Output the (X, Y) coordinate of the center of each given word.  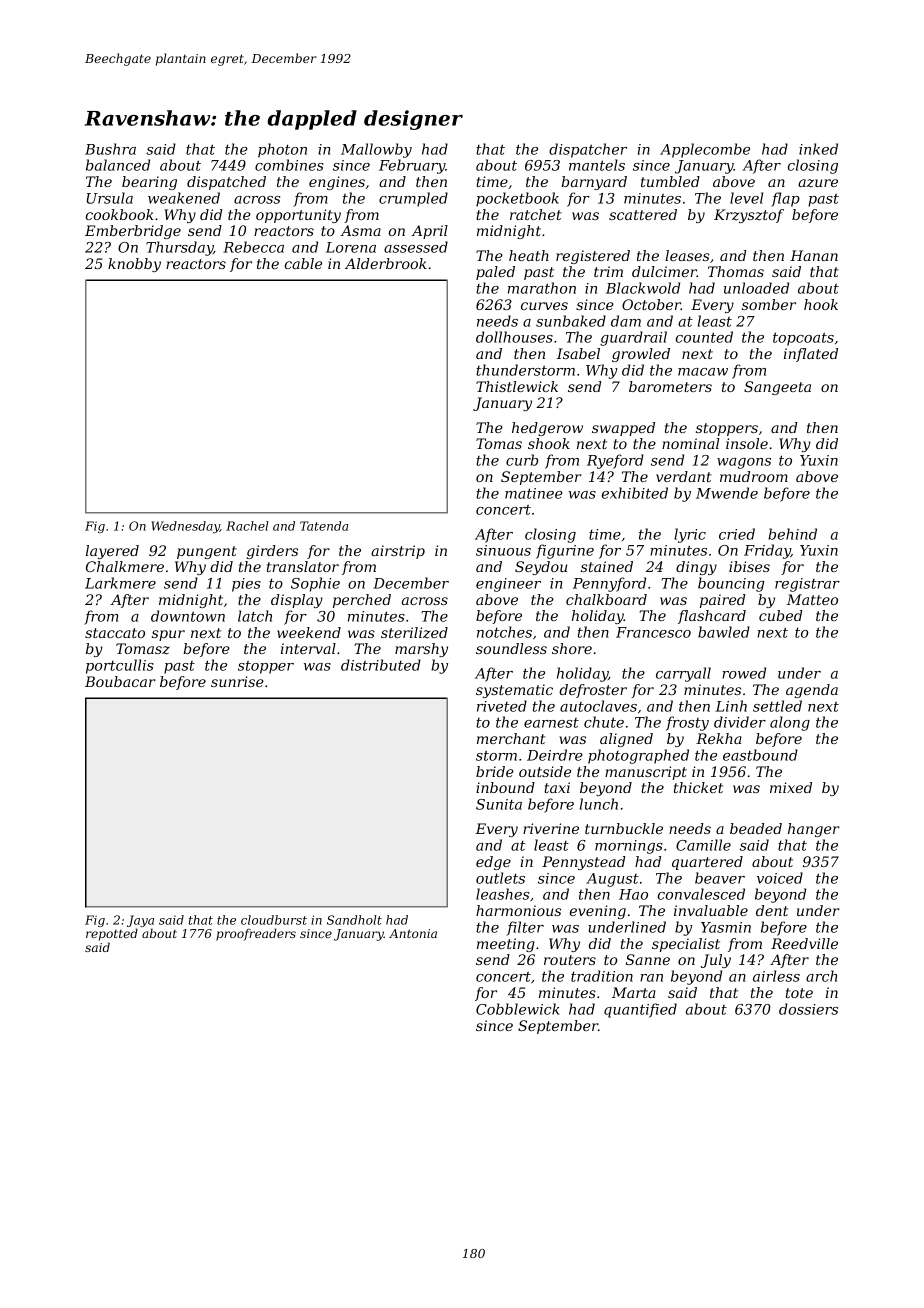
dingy (696, 568)
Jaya (140, 921)
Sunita (499, 804)
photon (282, 150)
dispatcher (588, 150)
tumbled (670, 181)
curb (522, 460)
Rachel (247, 526)
